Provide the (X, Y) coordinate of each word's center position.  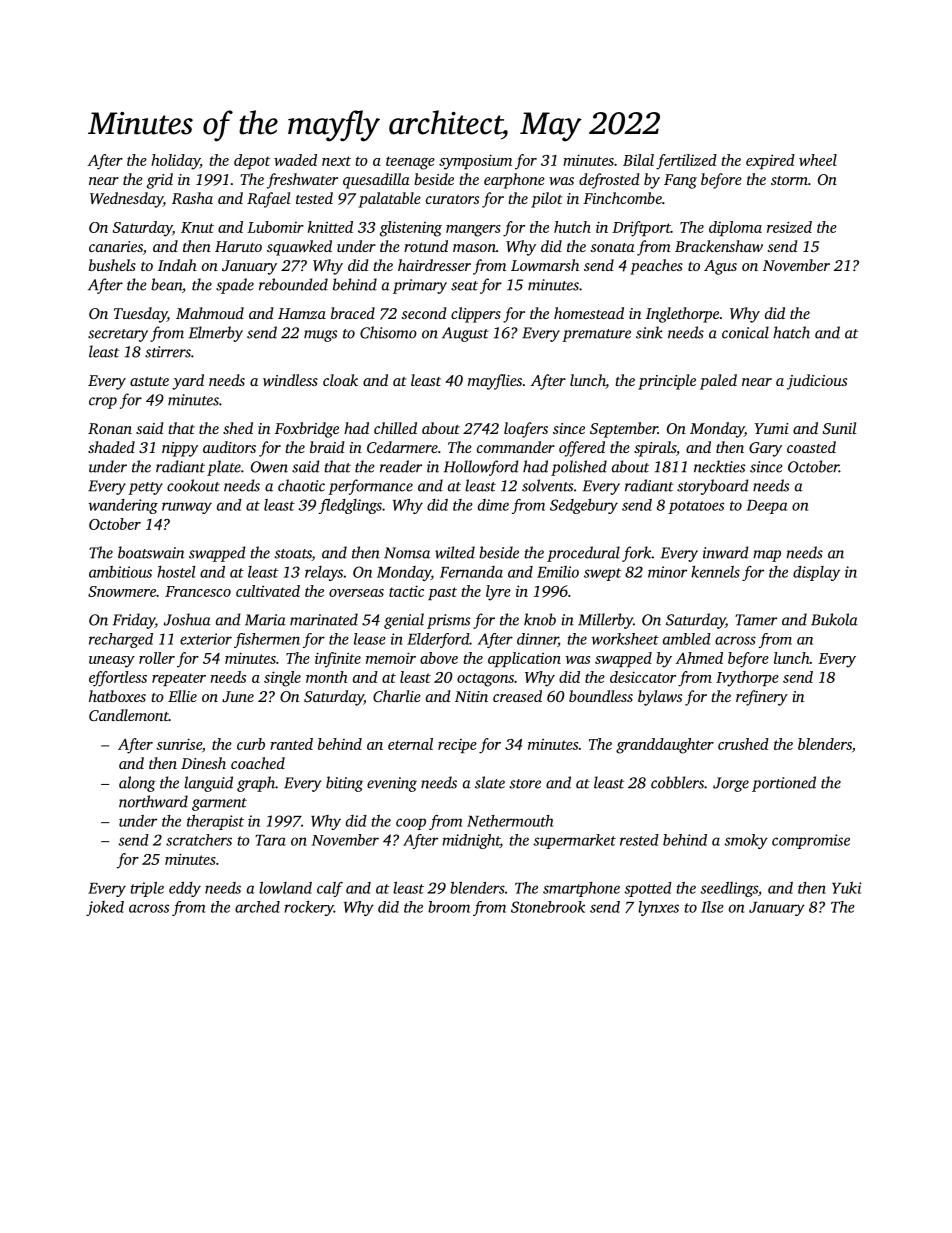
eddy (185, 889)
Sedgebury (584, 506)
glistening (411, 229)
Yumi (771, 428)
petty (145, 488)
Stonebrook (548, 907)
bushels (112, 265)
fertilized (686, 162)
